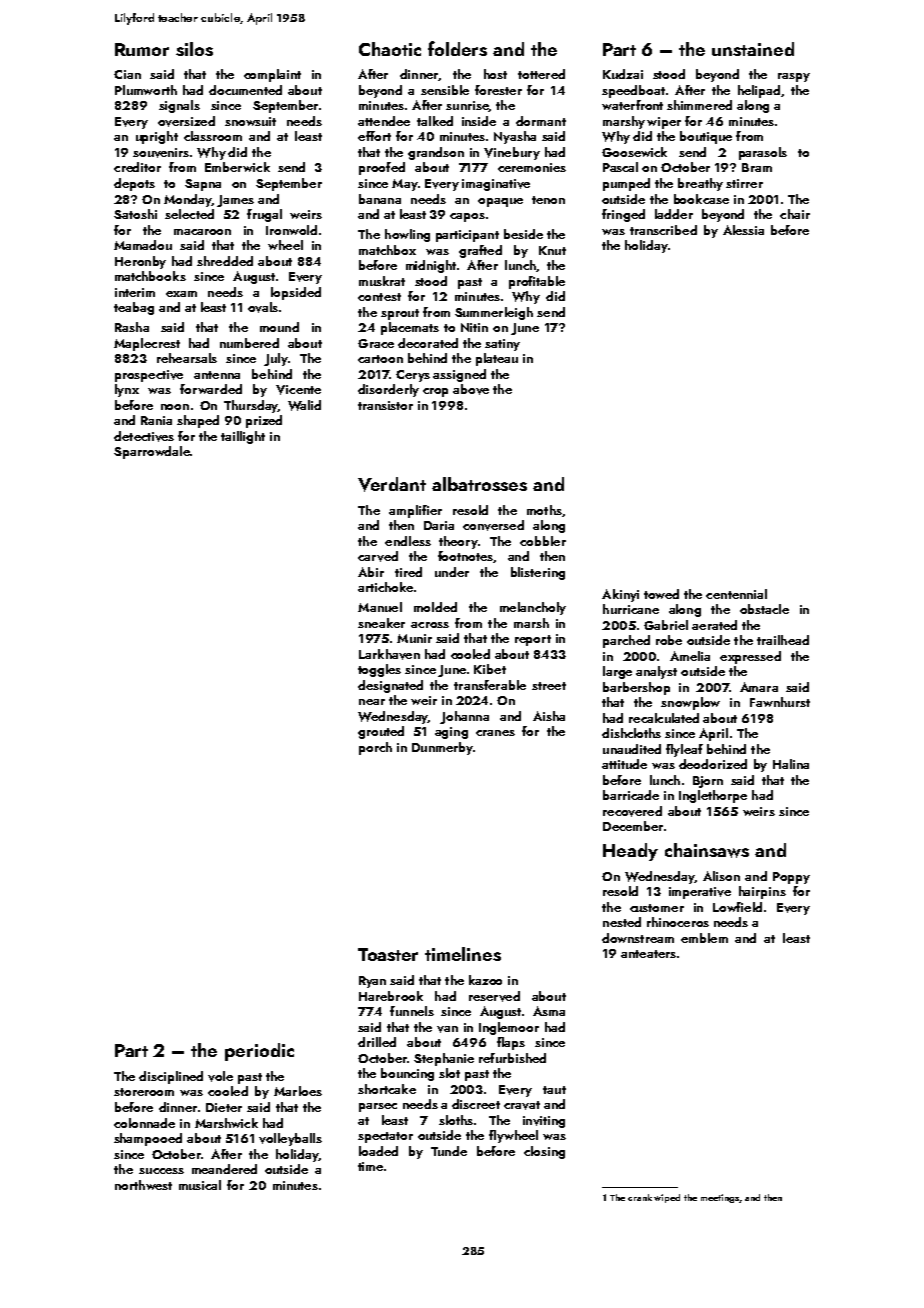  I want to click on cranes, so click(495, 733).
